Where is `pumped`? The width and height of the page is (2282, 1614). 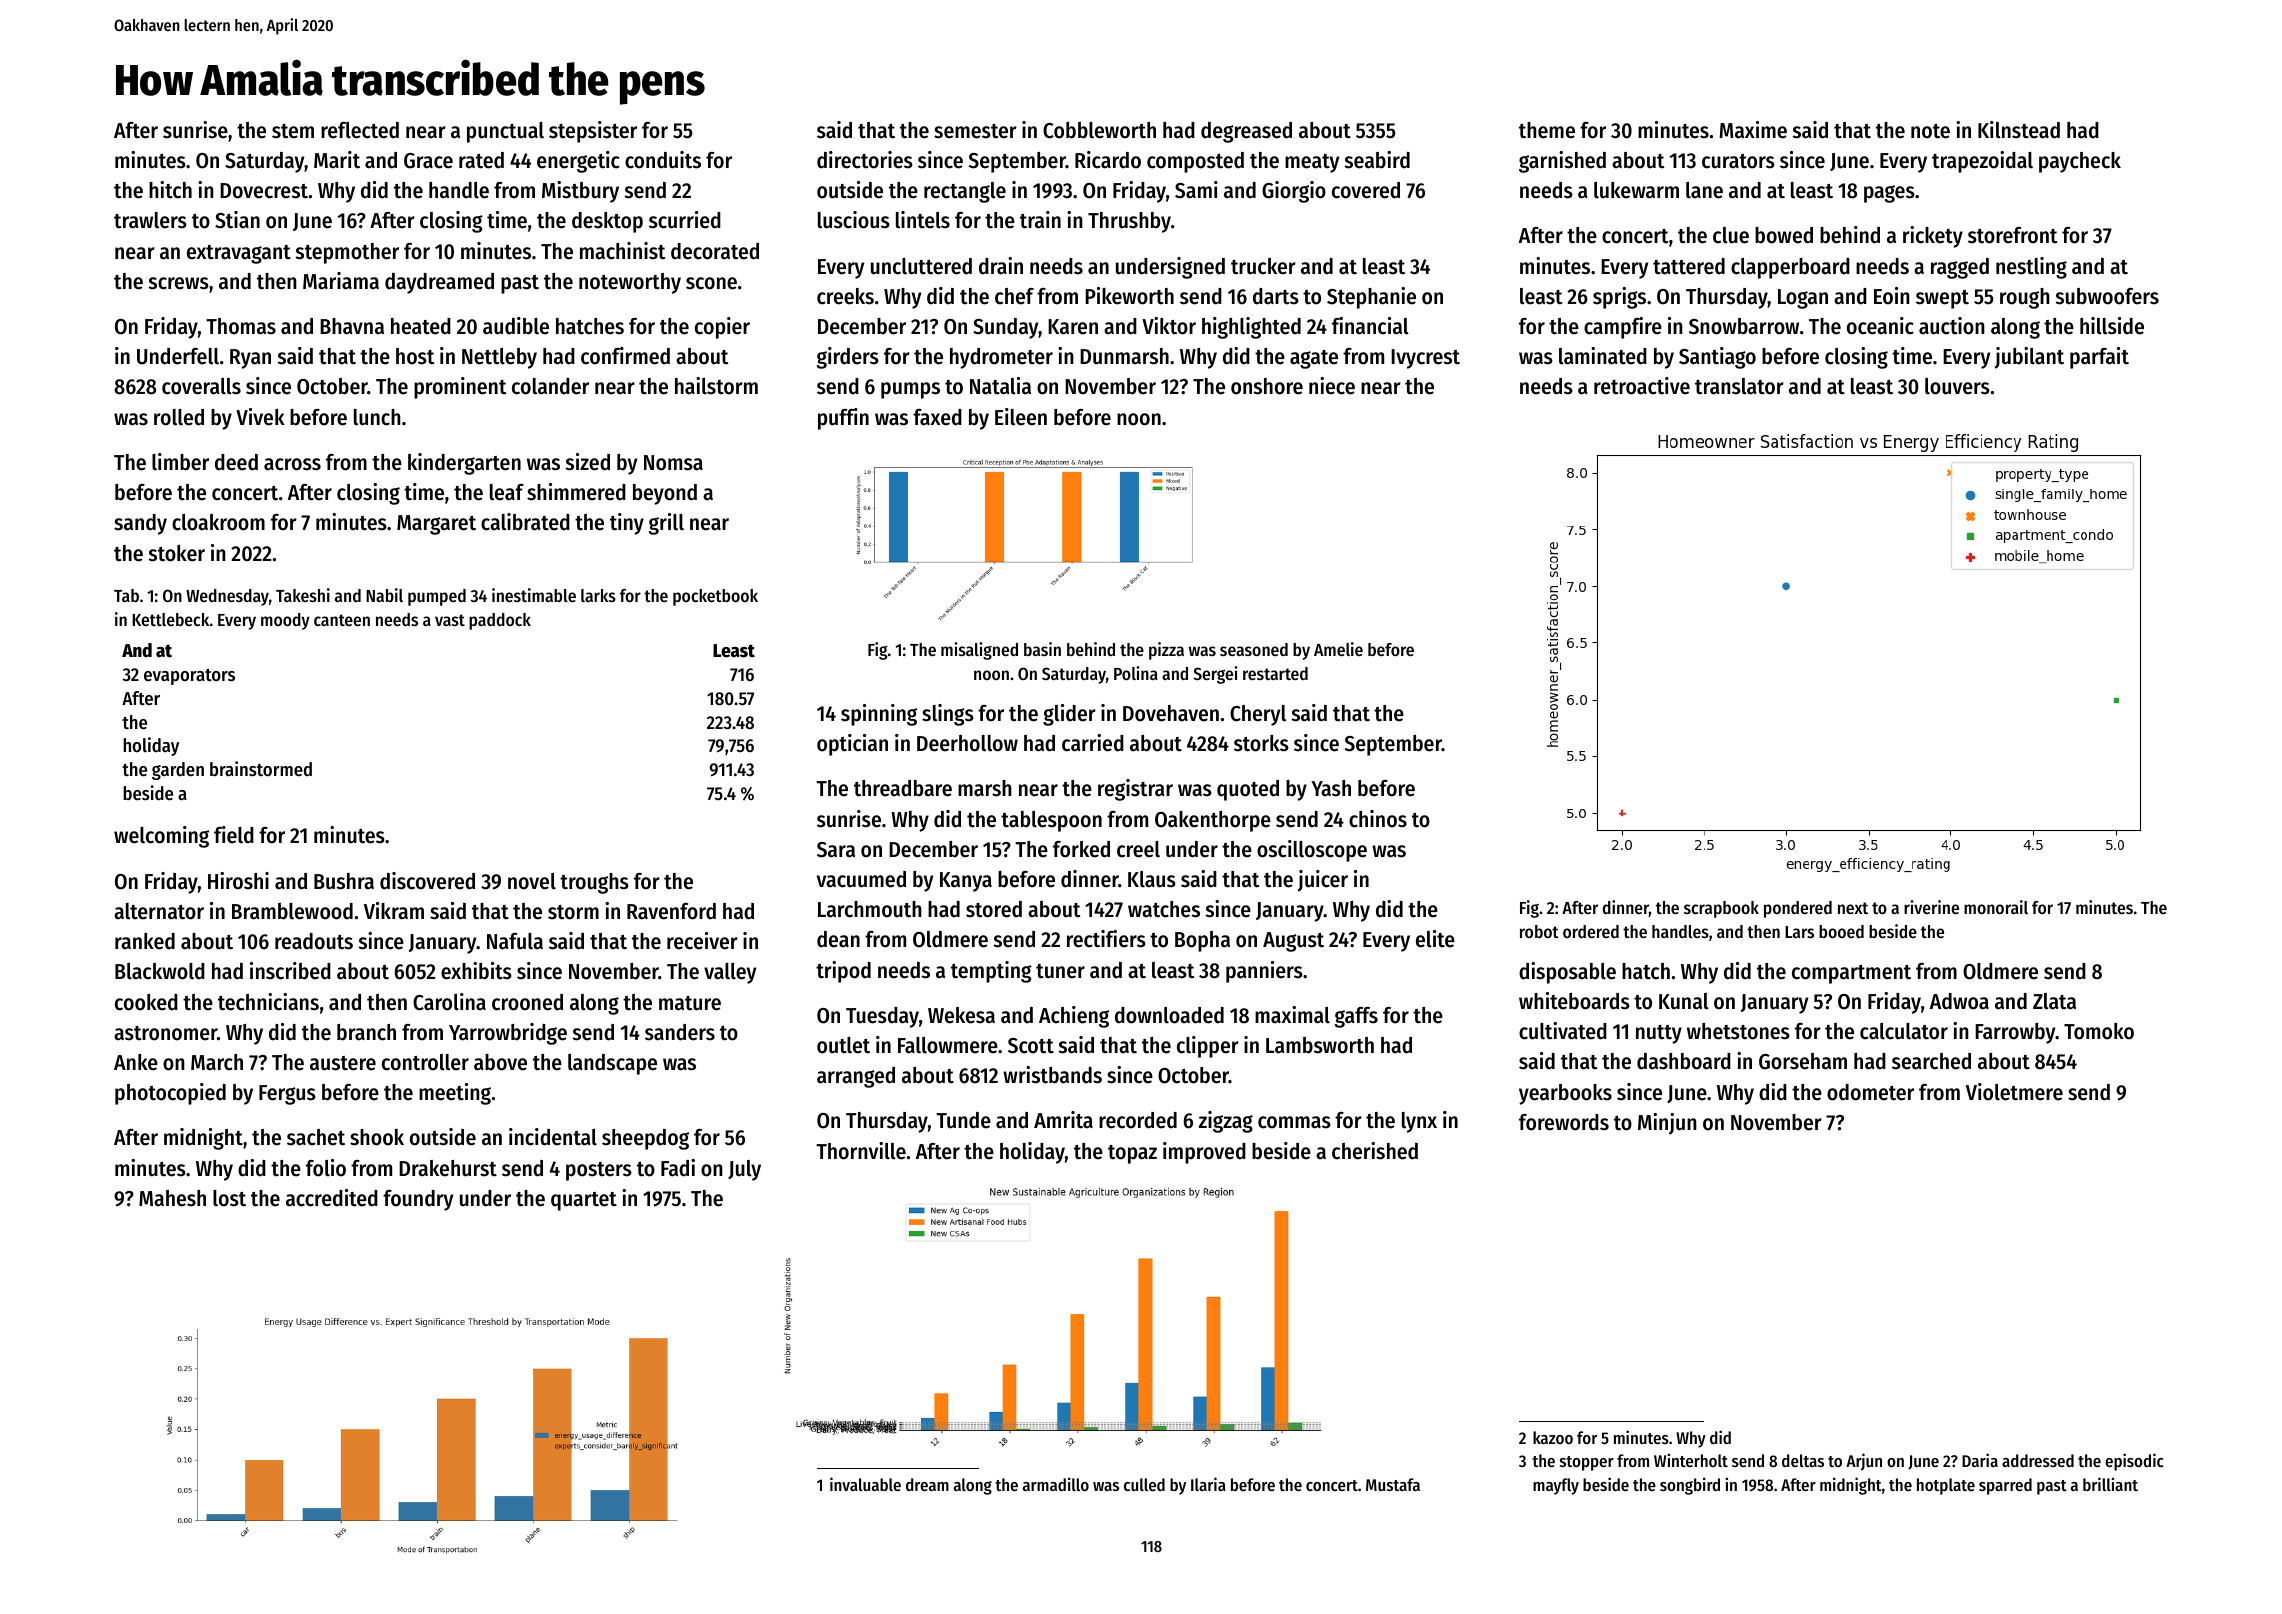 pumped is located at coordinates (437, 597).
